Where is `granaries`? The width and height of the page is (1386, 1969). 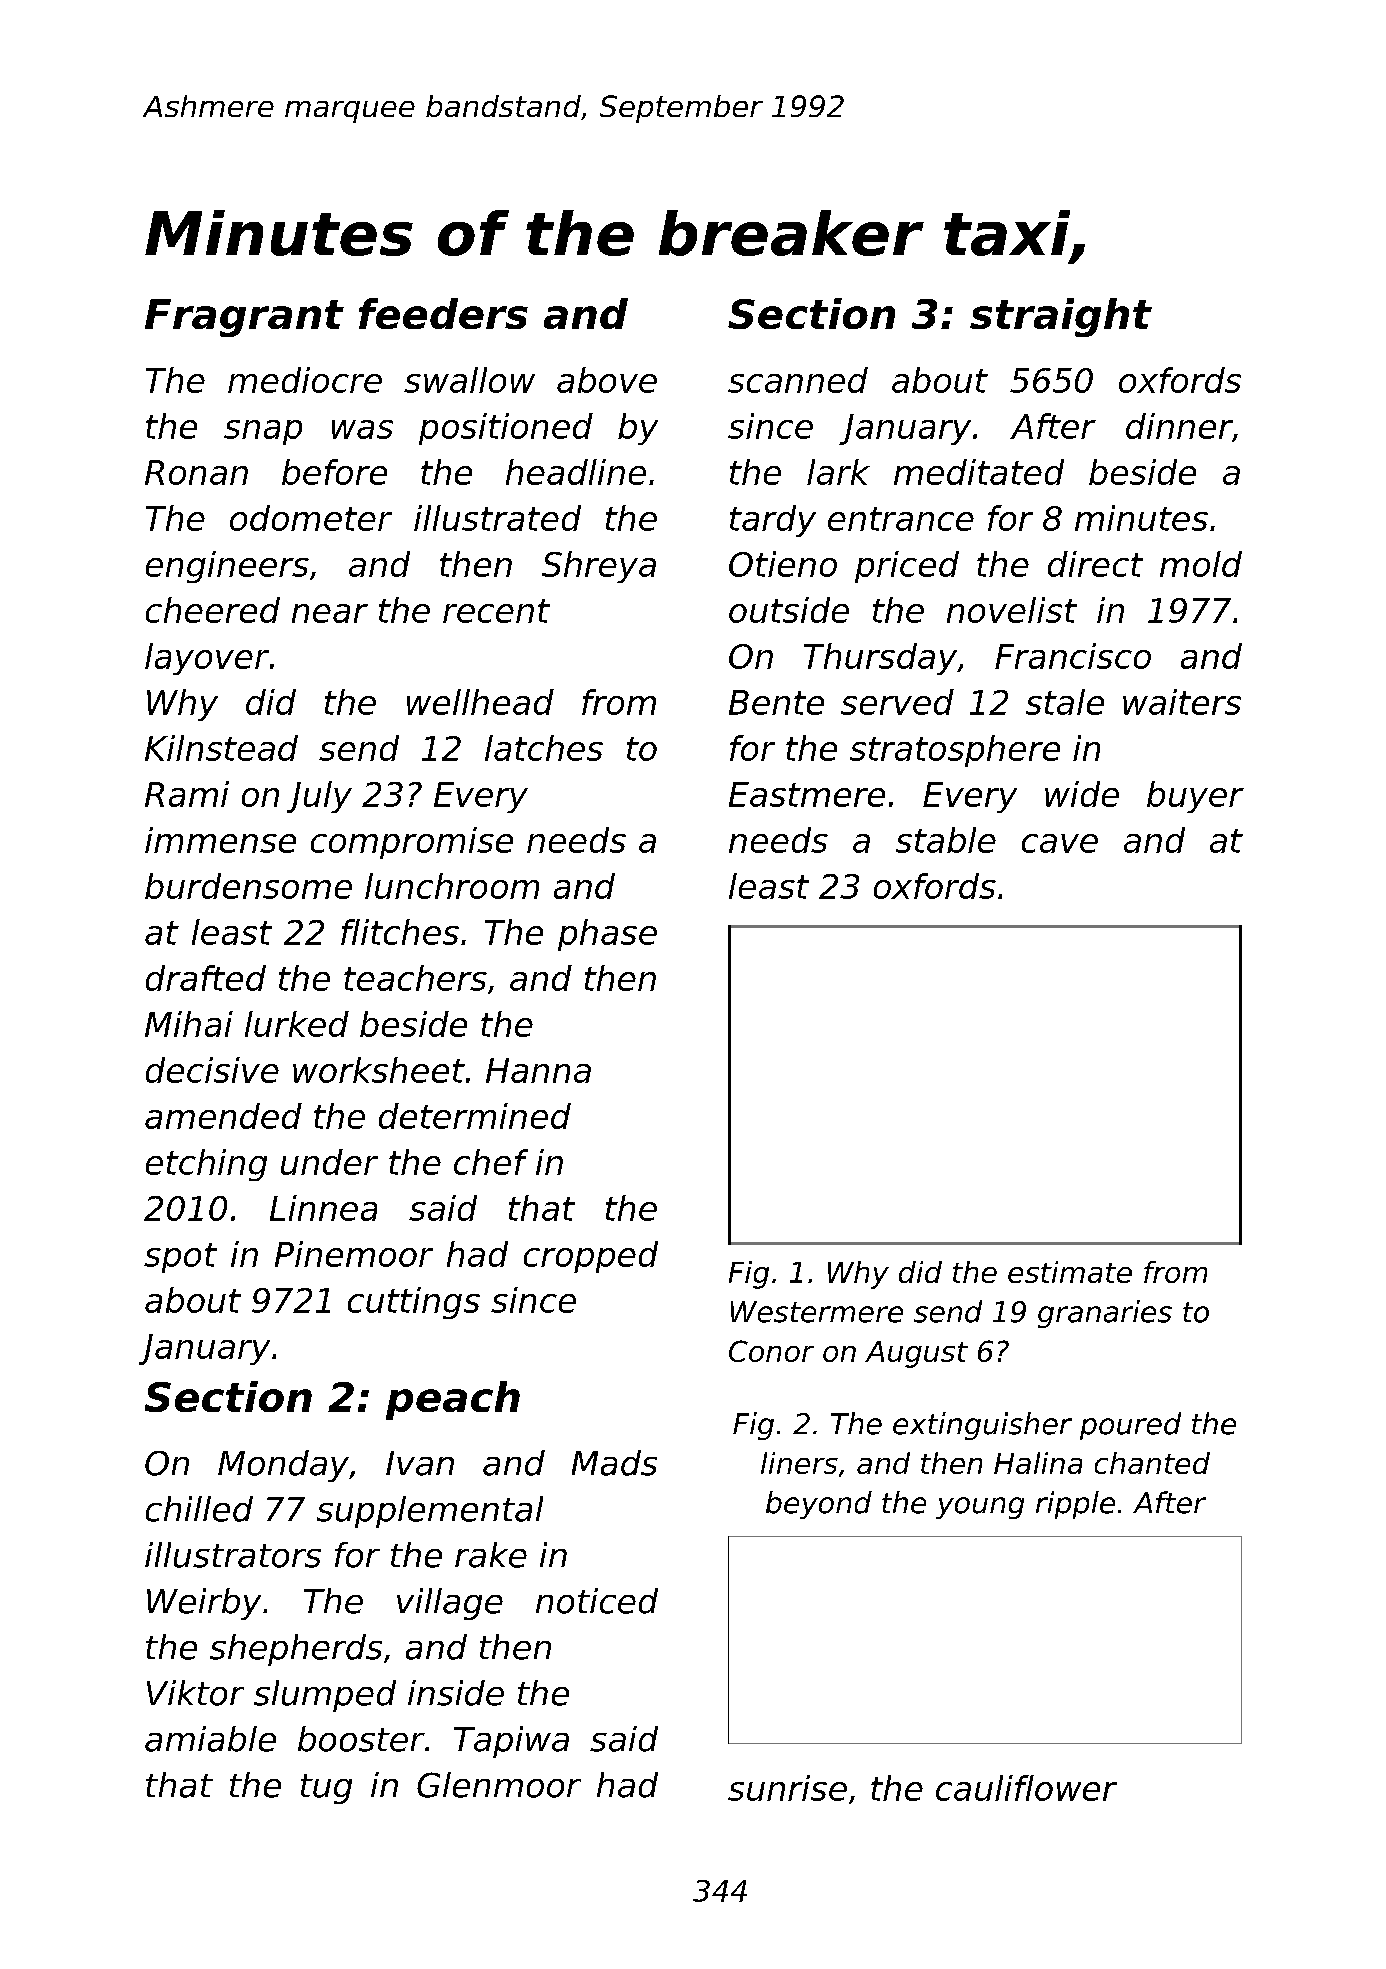 granaries is located at coordinates (1105, 1314).
